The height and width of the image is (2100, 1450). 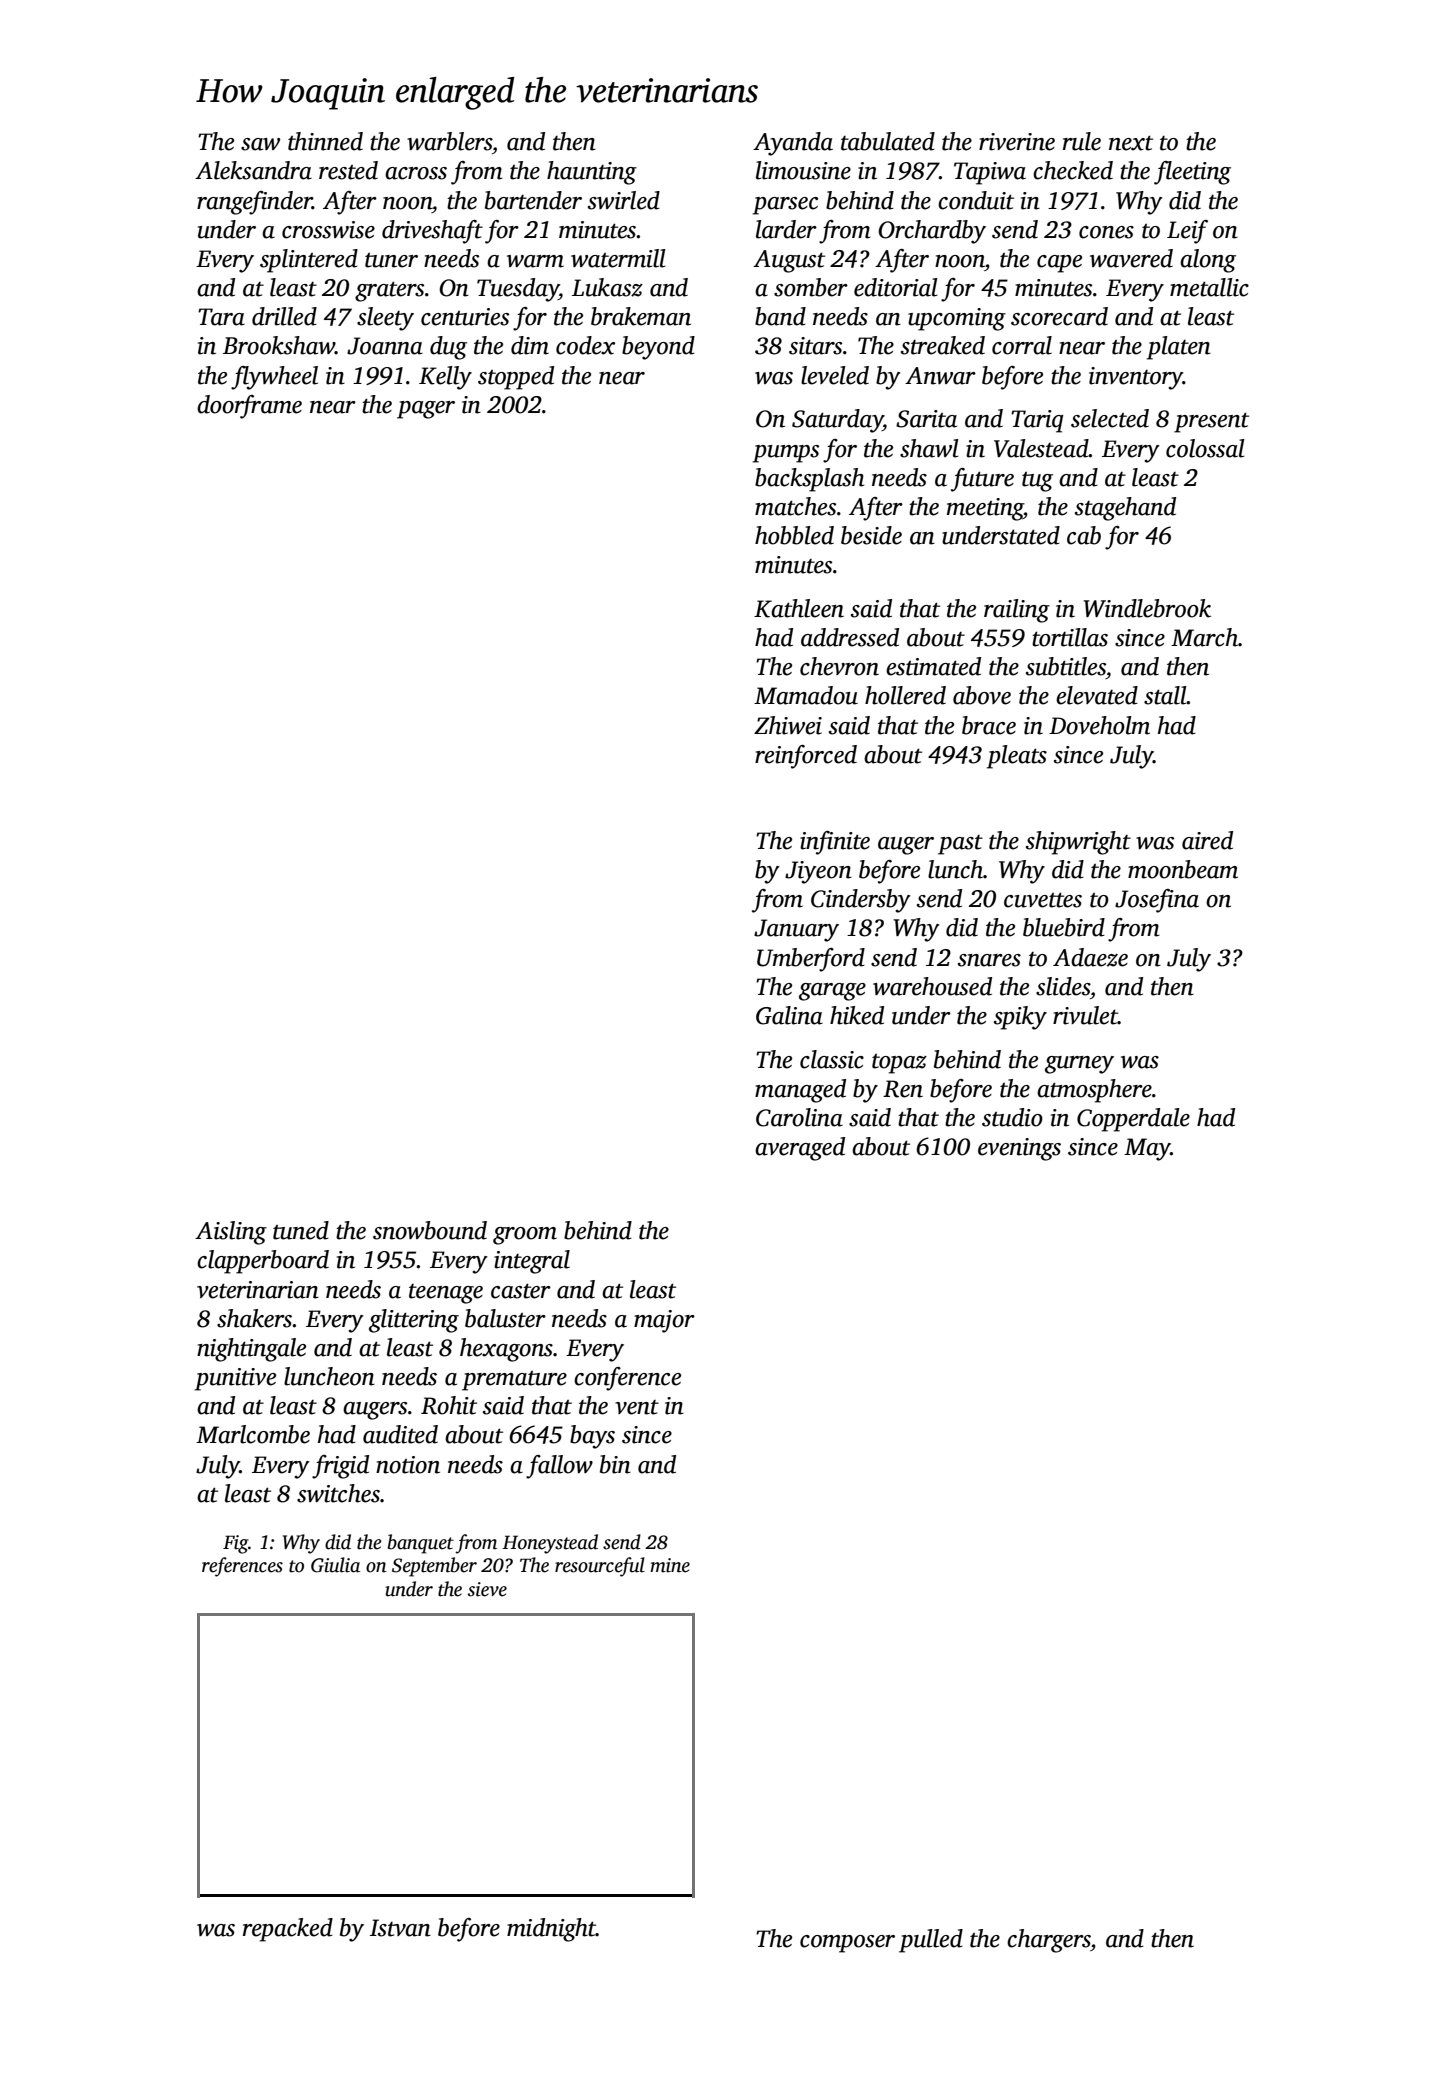 I want to click on Istvan, so click(x=400, y=1928).
